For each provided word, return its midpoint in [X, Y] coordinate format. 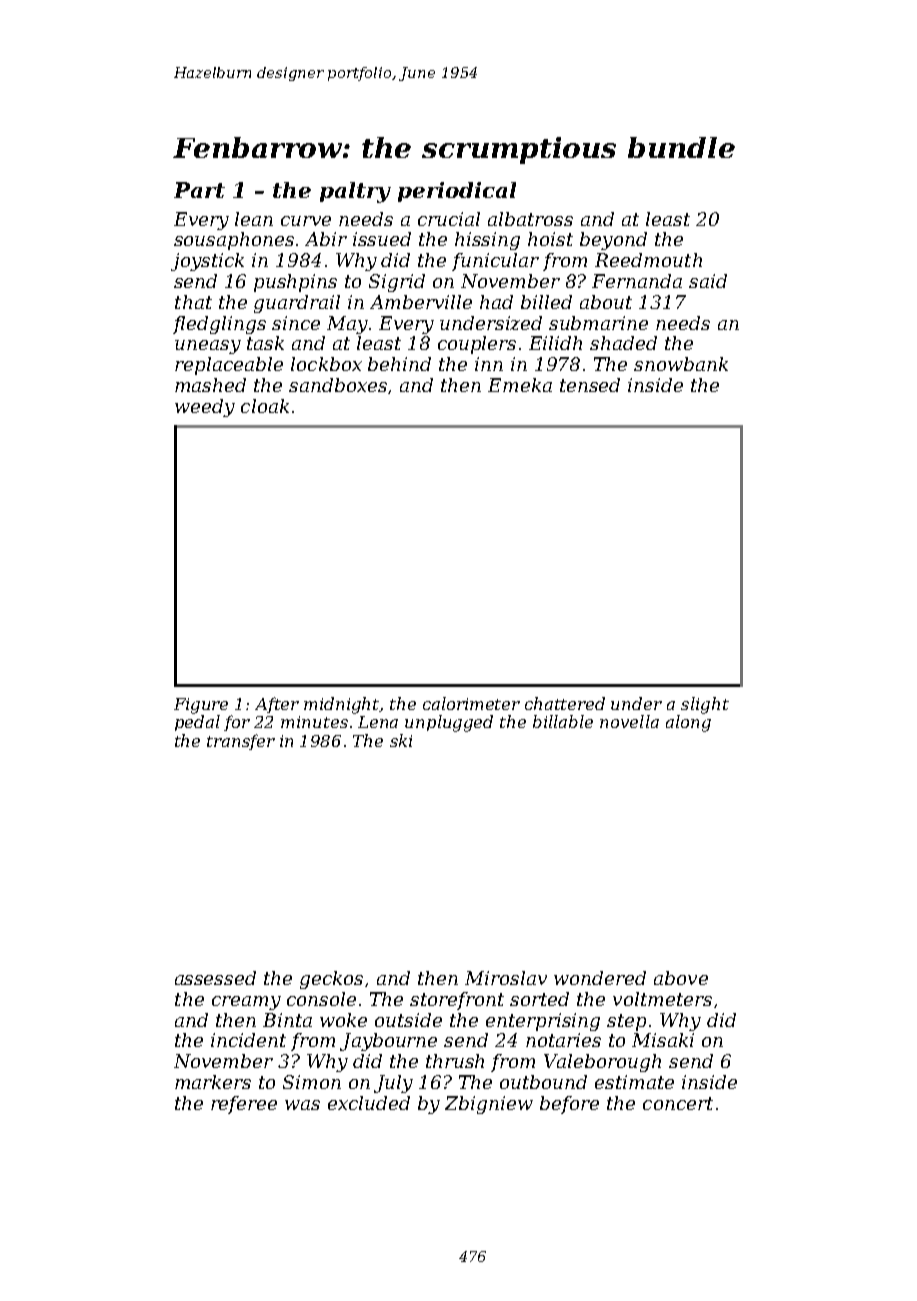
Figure [201, 706]
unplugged [449, 723]
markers [213, 1082]
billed [546, 302]
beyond [613, 241]
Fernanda [637, 281]
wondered [600, 978]
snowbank [681, 364]
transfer [241, 742]
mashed [210, 385]
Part [199, 190]
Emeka [520, 385]
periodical [457, 192]
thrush [455, 1061]
